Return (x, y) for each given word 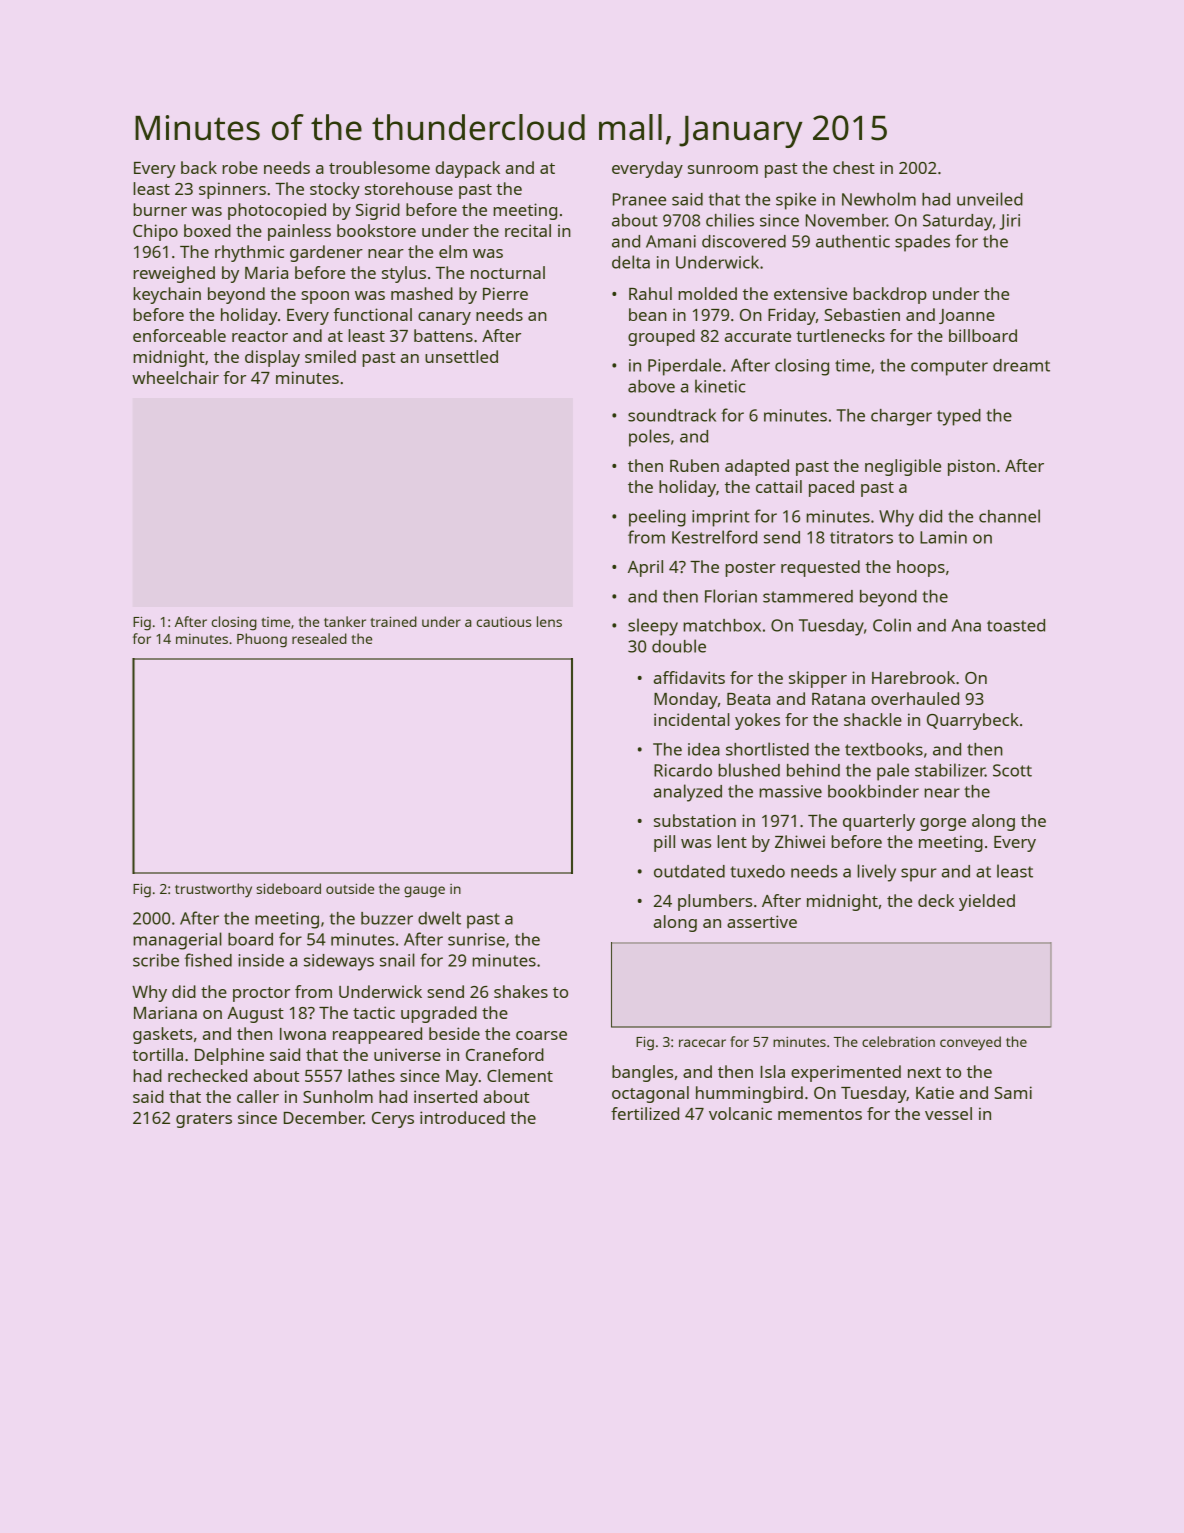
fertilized (645, 1113)
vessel (948, 1113)
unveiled (990, 199)
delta (631, 262)
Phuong (262, 640)
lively (876, 873)
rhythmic (249, 253)
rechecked (207, 1075)
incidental (692, 719)
